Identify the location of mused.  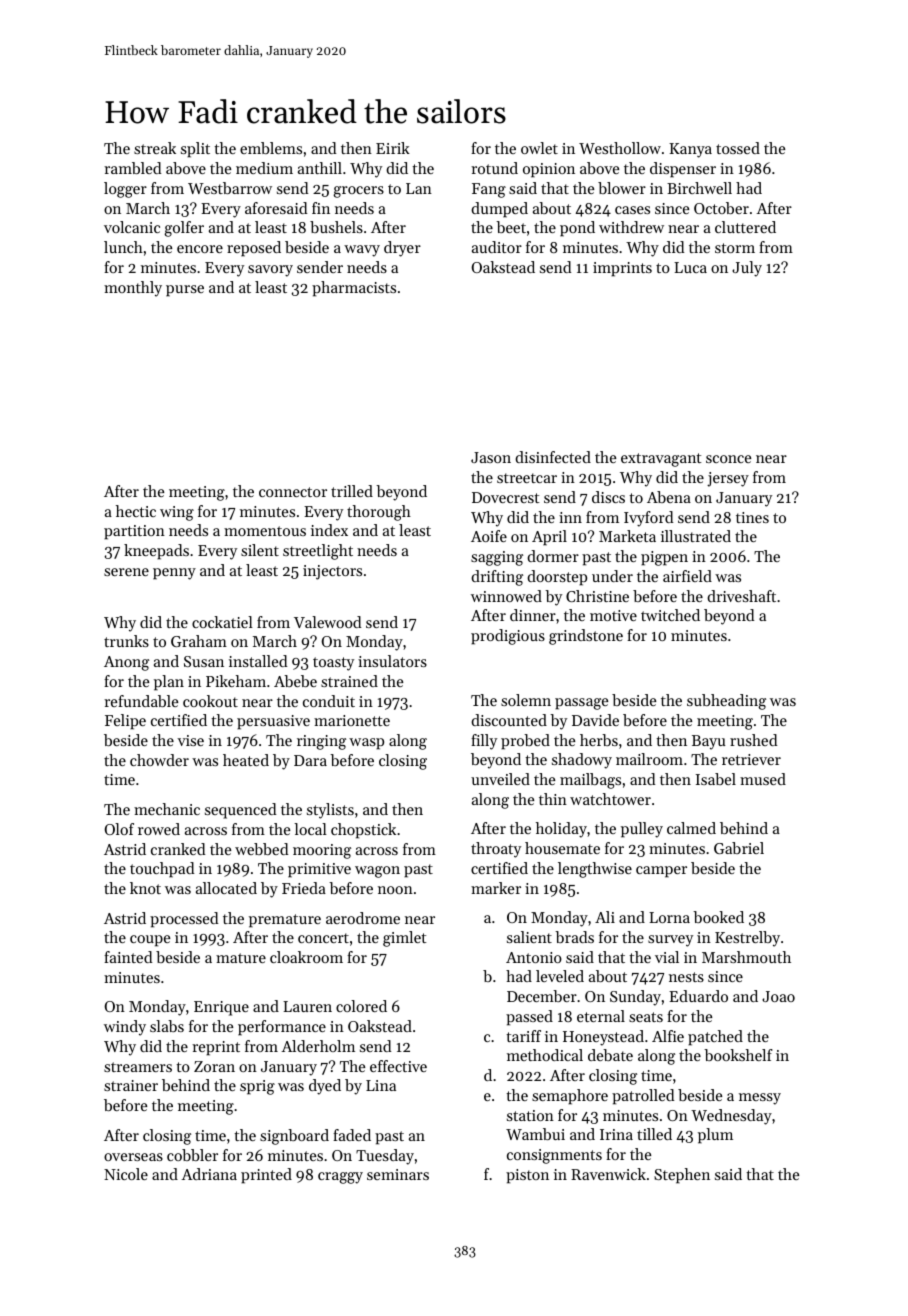
(763, 779).
